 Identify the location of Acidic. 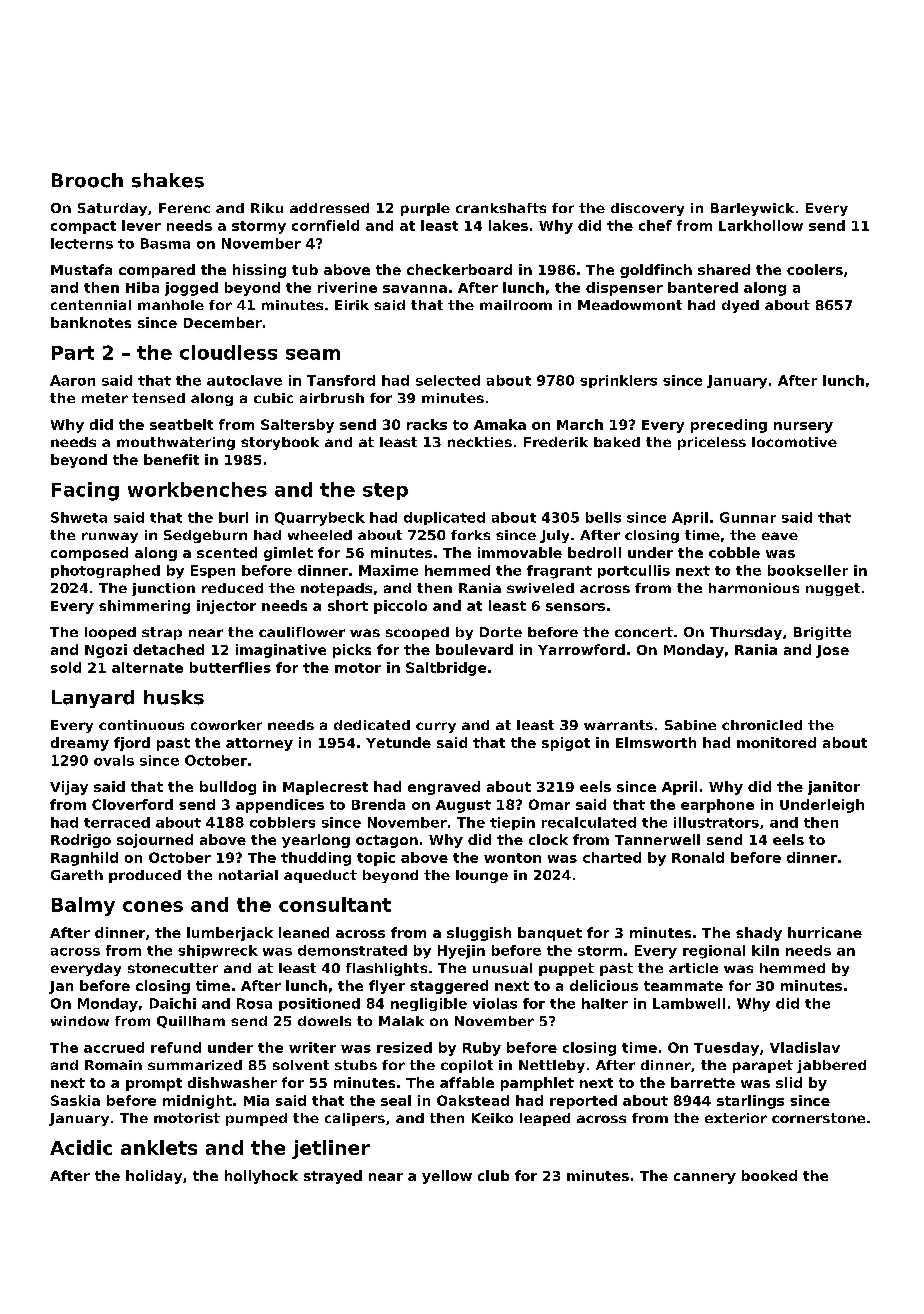
(81, 1147).
